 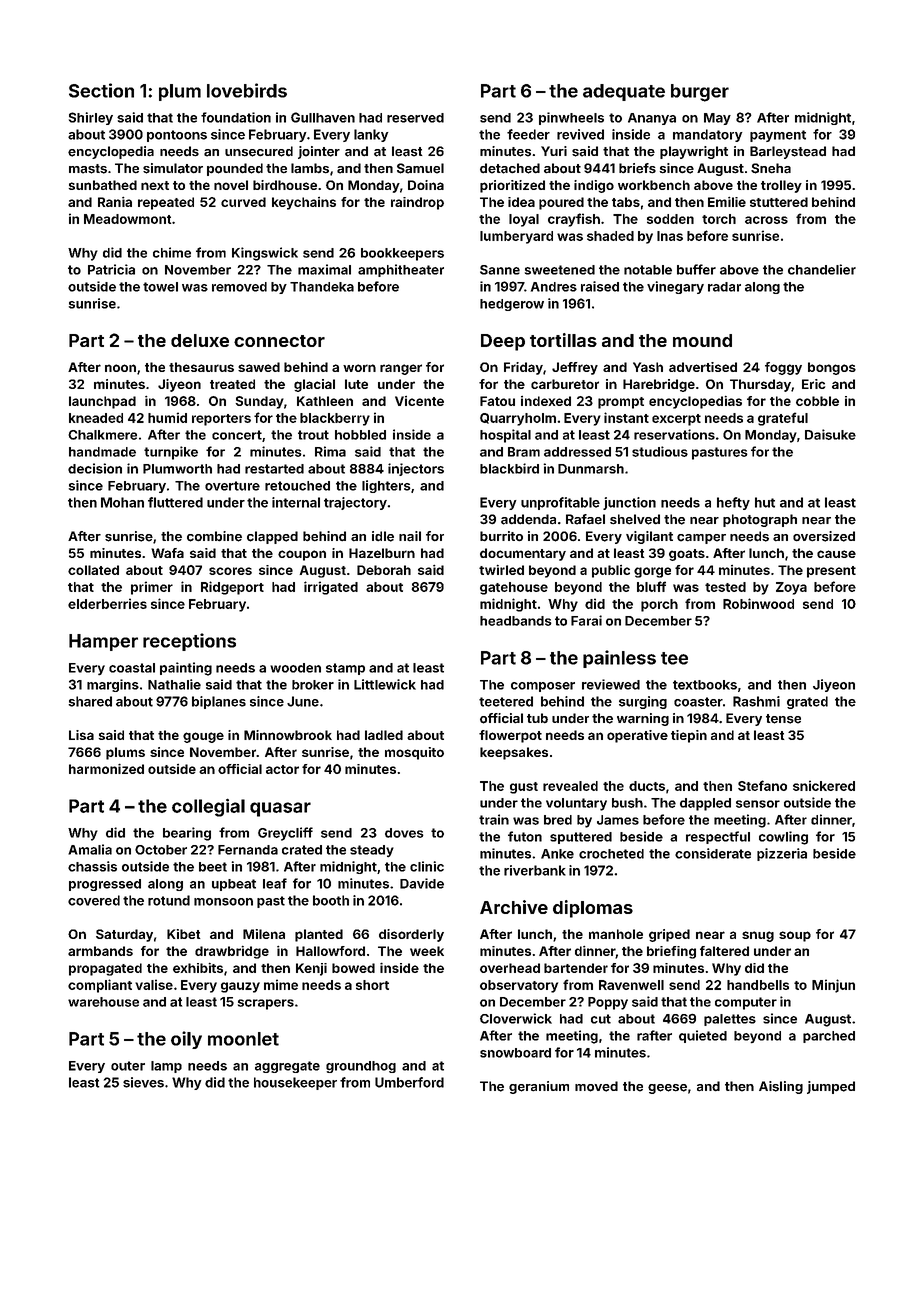 I want to click on lovebirds, so click(x=247, y=90).
